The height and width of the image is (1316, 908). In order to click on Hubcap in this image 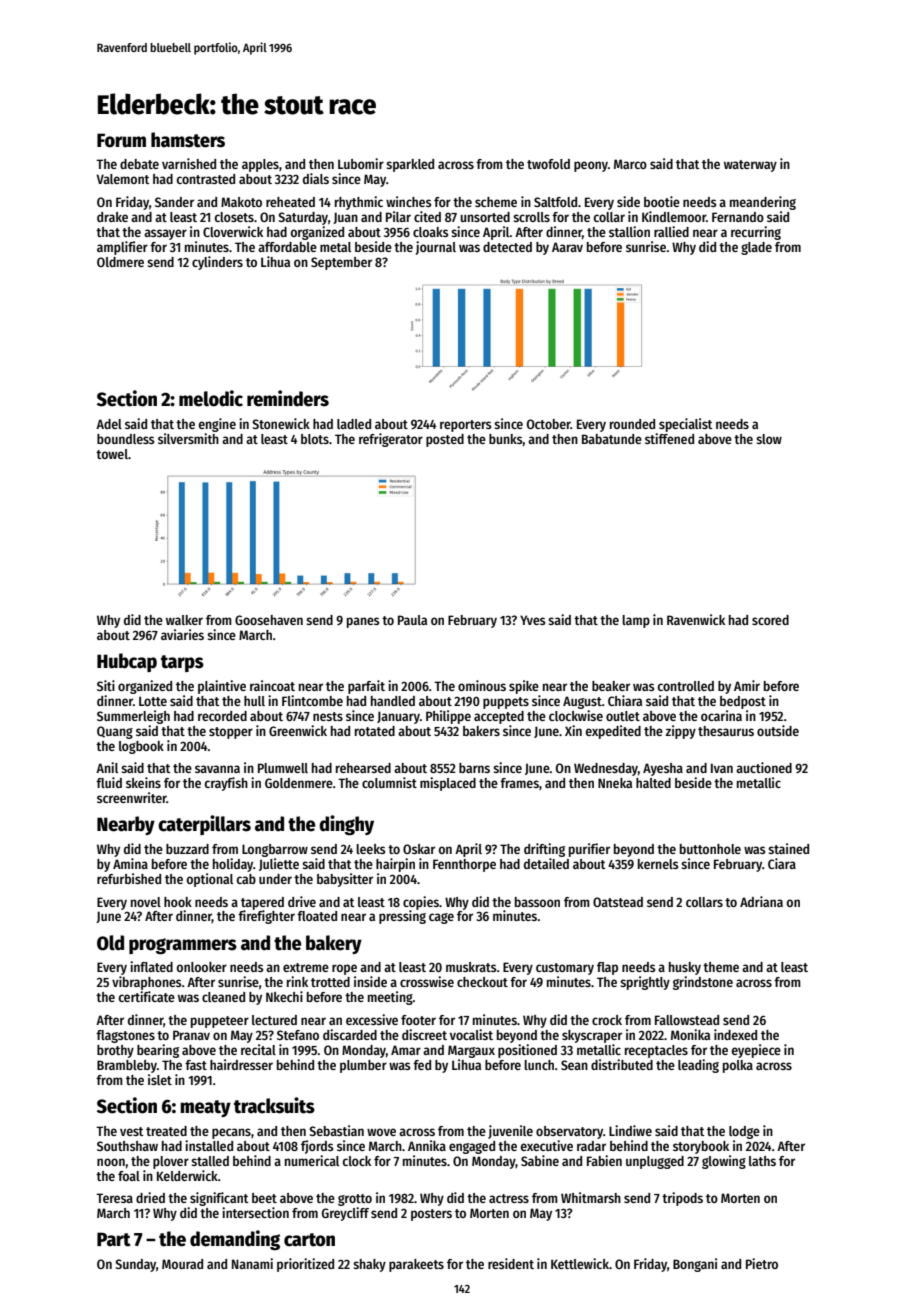, I will do `click(127, 662)`.
